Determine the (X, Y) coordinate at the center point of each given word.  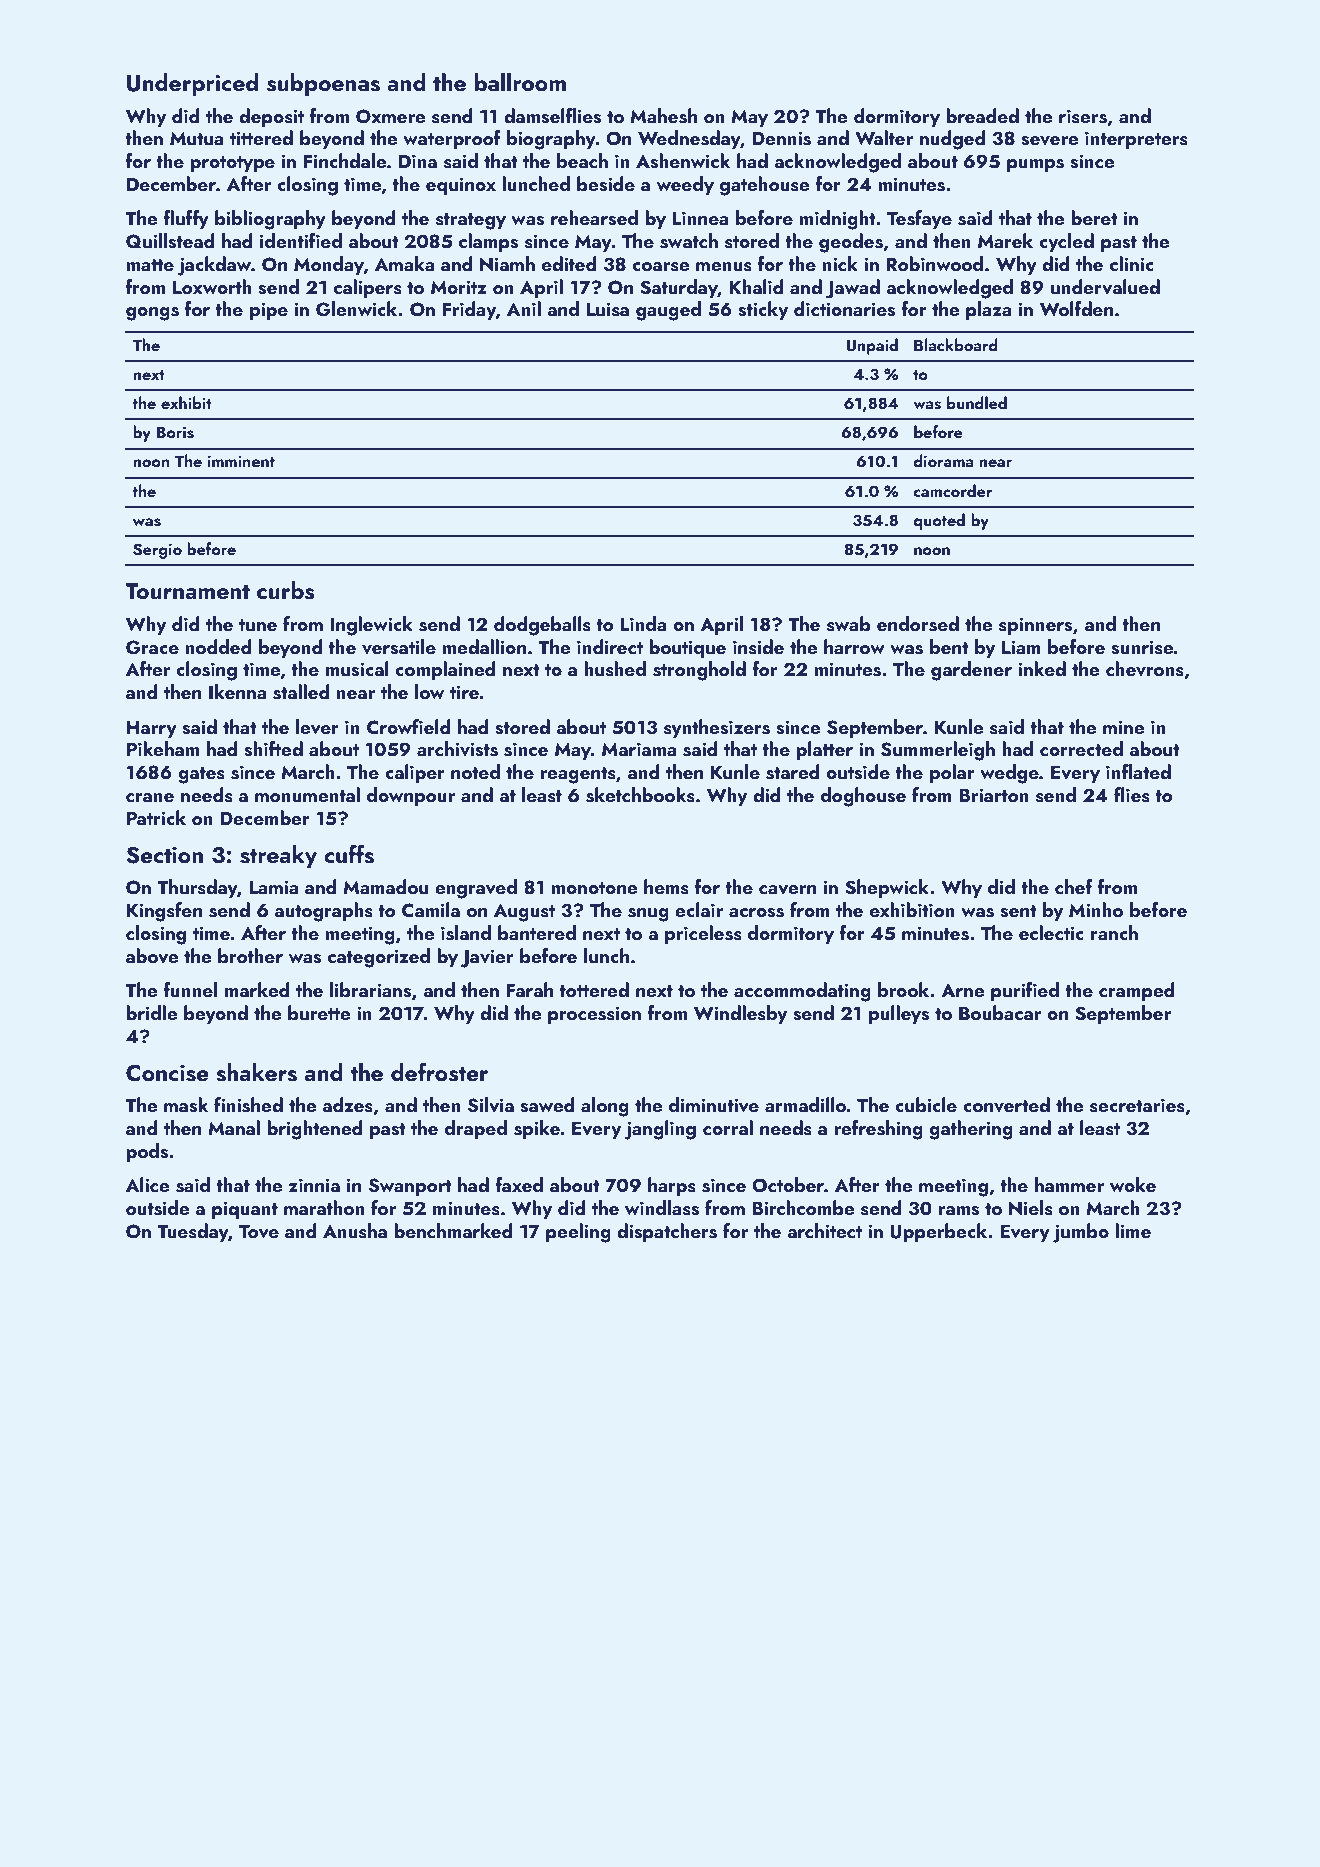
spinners (1035, 626)
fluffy (186, 219)
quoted (939, 521)
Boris (175, 432)
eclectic (1051, 932)
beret (1094, 217)
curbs (286, 590)
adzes (347, 1105)
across (756, 913)
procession (594, 1015)
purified (1025, 991)
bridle (152, 1012)
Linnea (700, 218)
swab (849, 624)
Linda (643, 623)
